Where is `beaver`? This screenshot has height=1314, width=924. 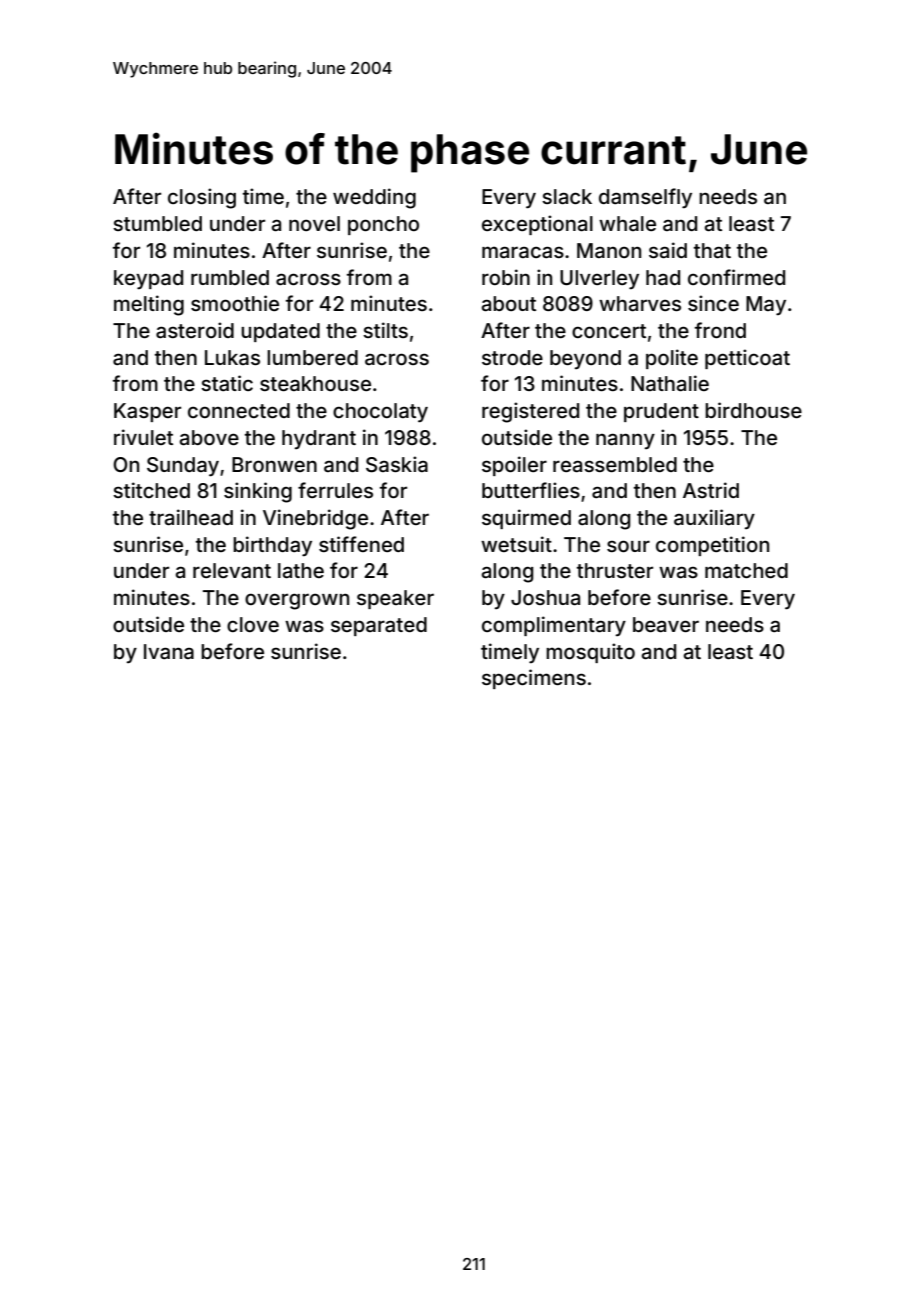
beaver is located at coordinates (666, 624).
